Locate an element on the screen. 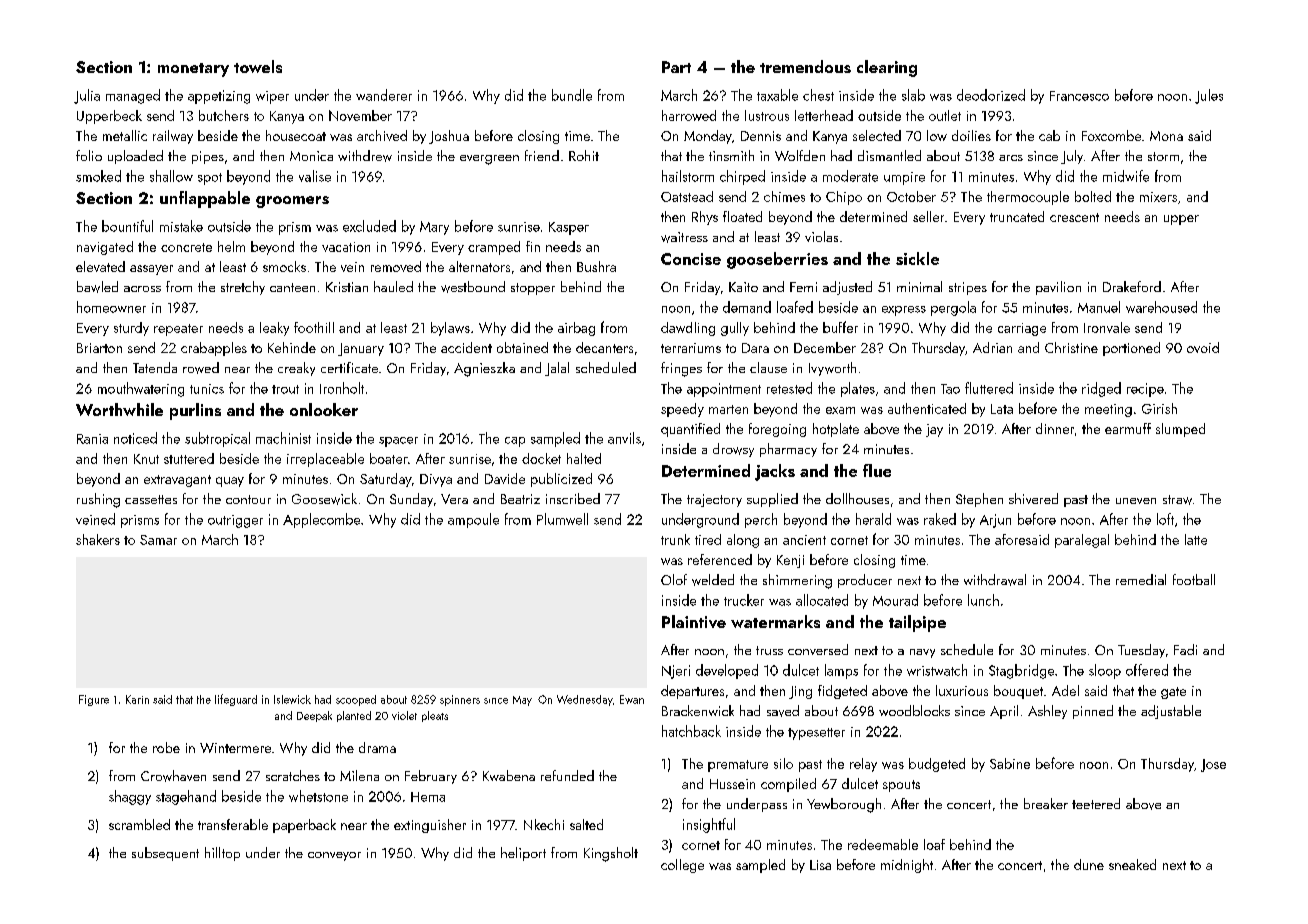  lunch is located at coordinates (983, 600).
